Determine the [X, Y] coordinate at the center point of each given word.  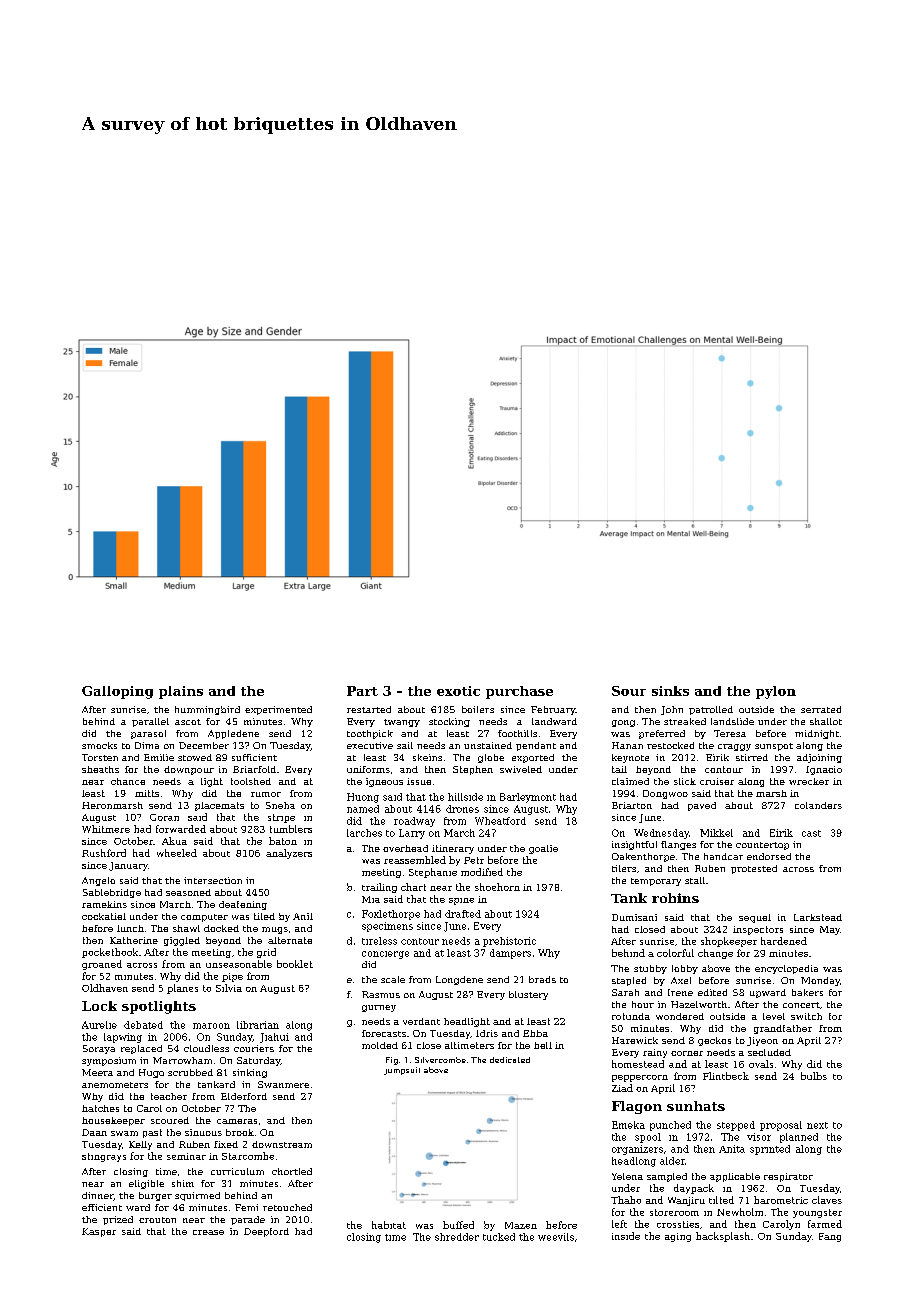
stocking [449, 722]
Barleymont [528, 798]
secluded [769, 1052]
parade [248, 1220]
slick [685, 781]
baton [283, 841]
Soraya [99, 1049]
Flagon [637, 1107]
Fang [830, 1237]
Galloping [117, 692]
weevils [556, 1237]
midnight [817, 734]
